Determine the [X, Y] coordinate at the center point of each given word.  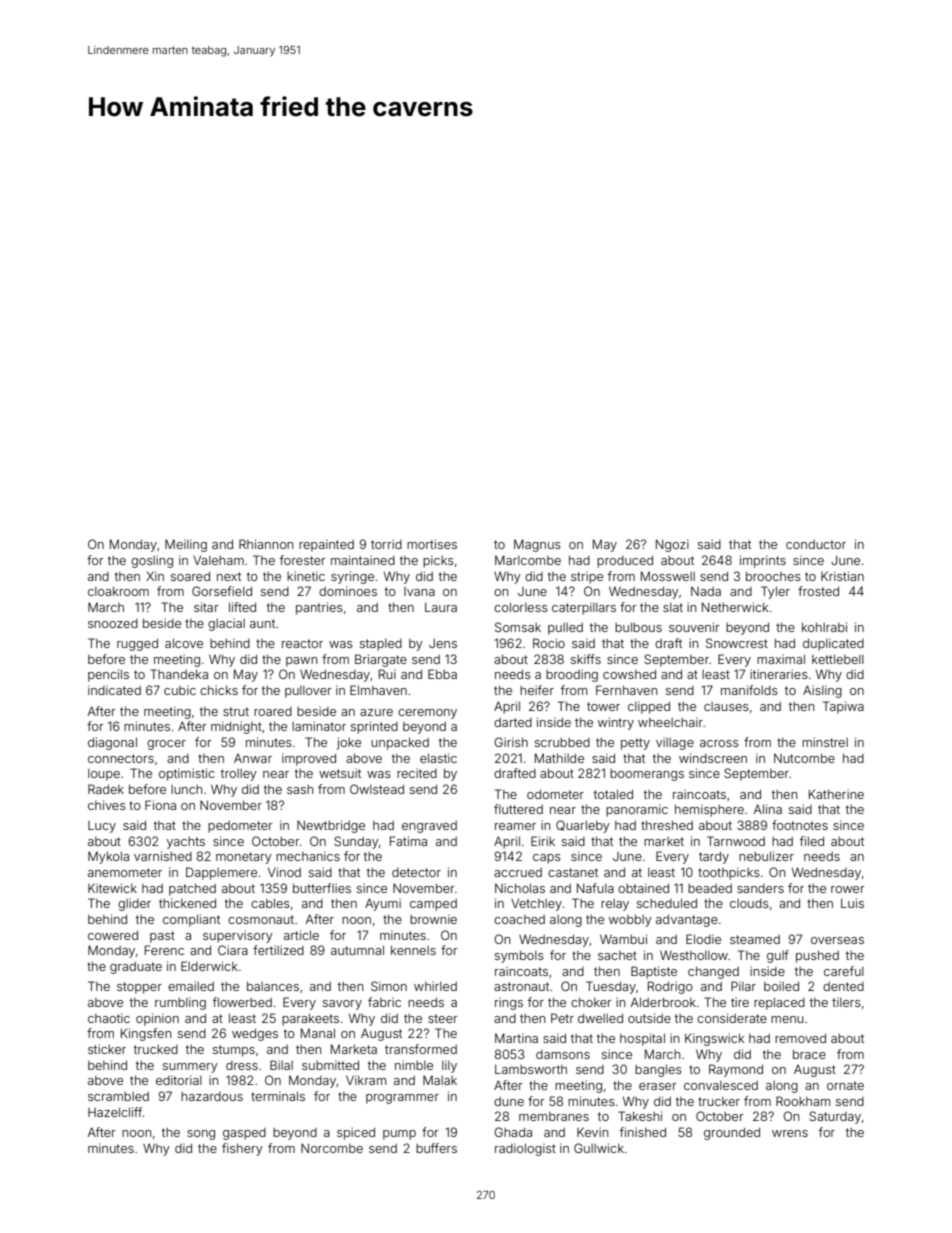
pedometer [240, 827]
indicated [114, 690]
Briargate [381, 660]
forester [303, 560]
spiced [356, 1133]
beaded [710, 888]
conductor [816, 544]
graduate [136, 968]
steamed [755, 939]
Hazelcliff [115, 1112]
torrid [386, 544]
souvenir [694, 627]
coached [519, 919]
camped [433, 905]
